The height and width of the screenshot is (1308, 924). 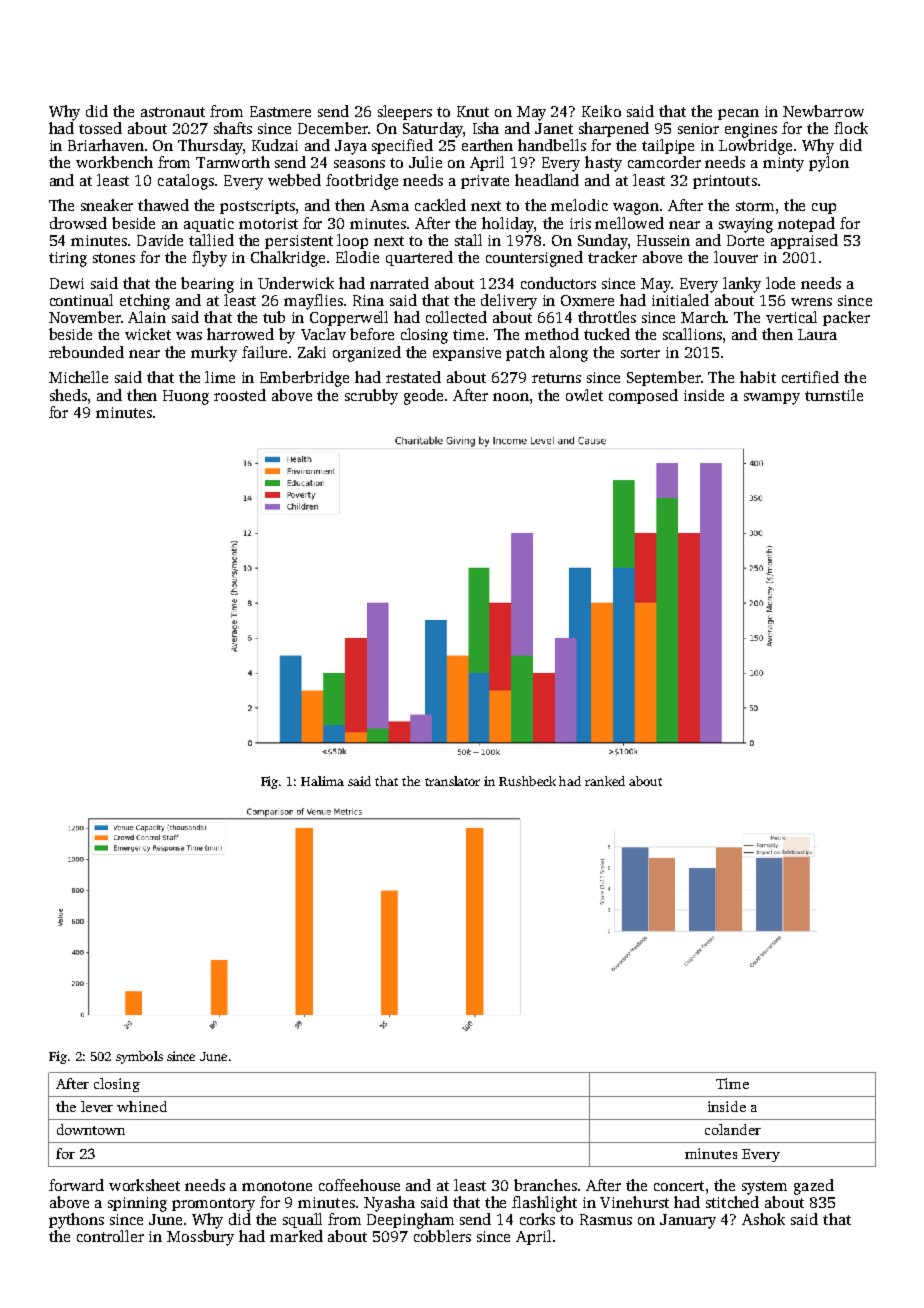 I want to click on organized, so click(x=367, y=354).
